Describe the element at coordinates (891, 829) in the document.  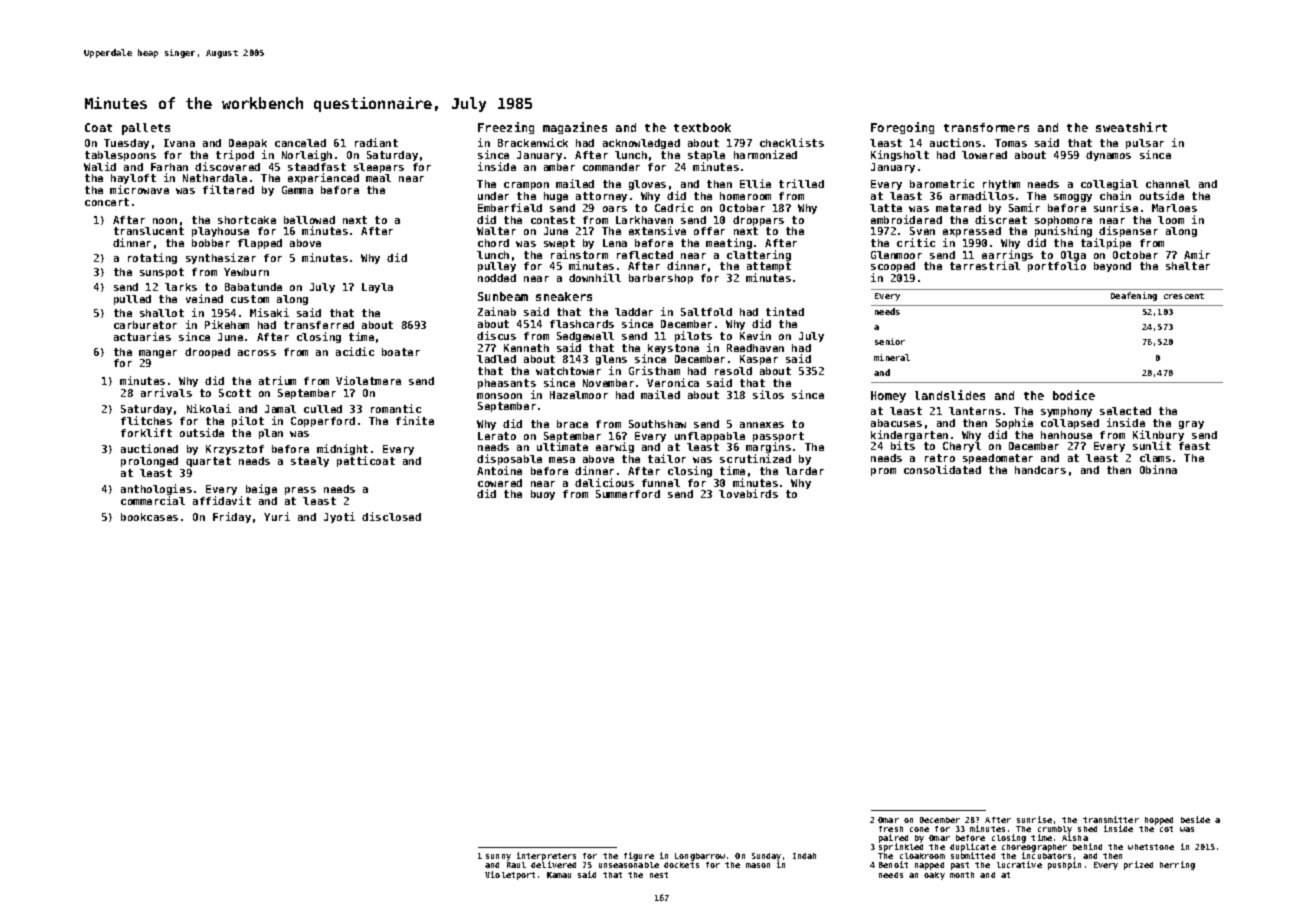
I see `fresh` at that location.
